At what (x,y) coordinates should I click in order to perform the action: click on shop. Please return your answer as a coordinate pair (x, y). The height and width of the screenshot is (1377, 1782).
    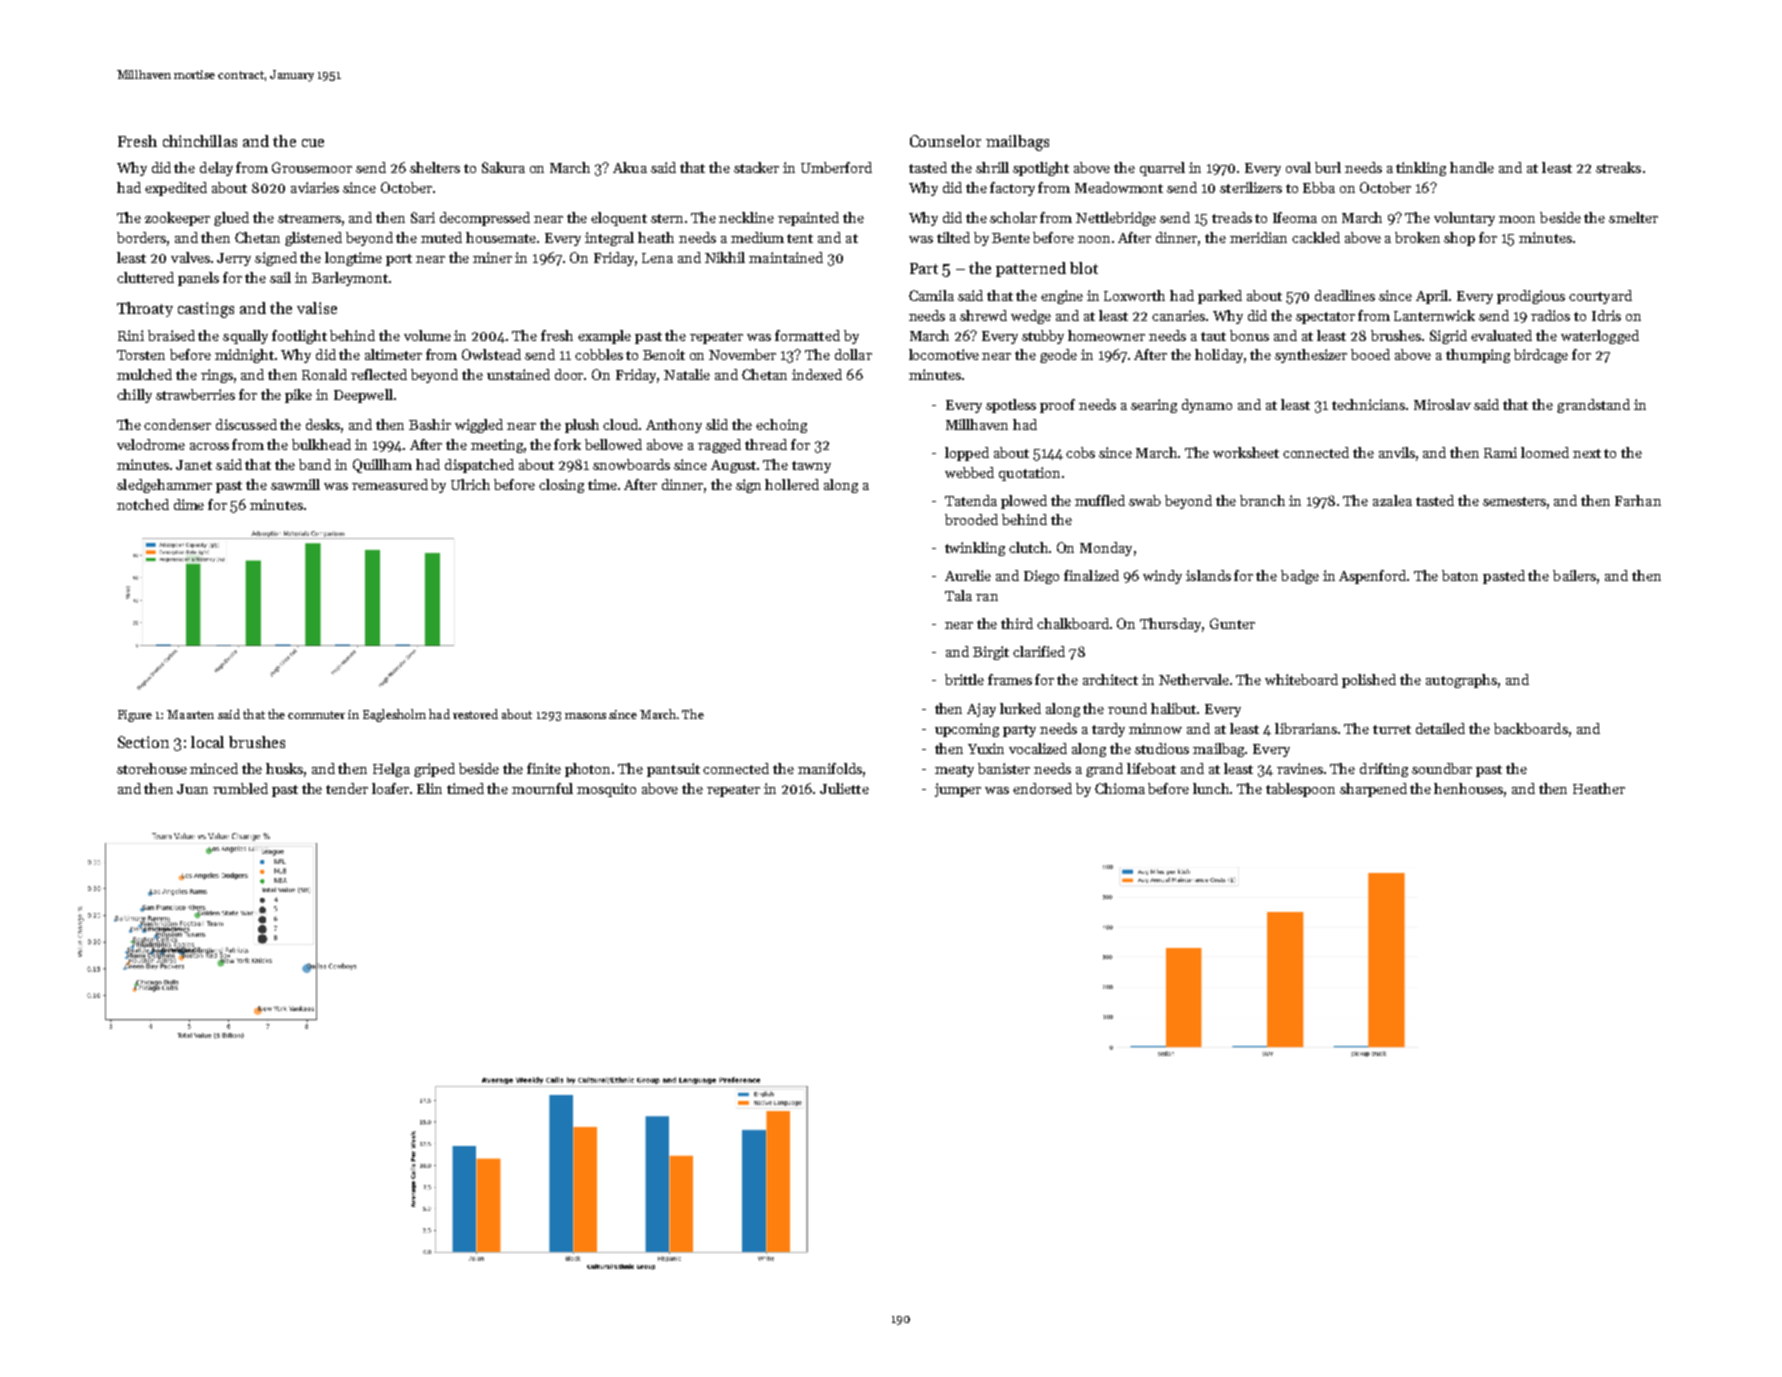
    Looking at the image, I should click on (1459, 239).
